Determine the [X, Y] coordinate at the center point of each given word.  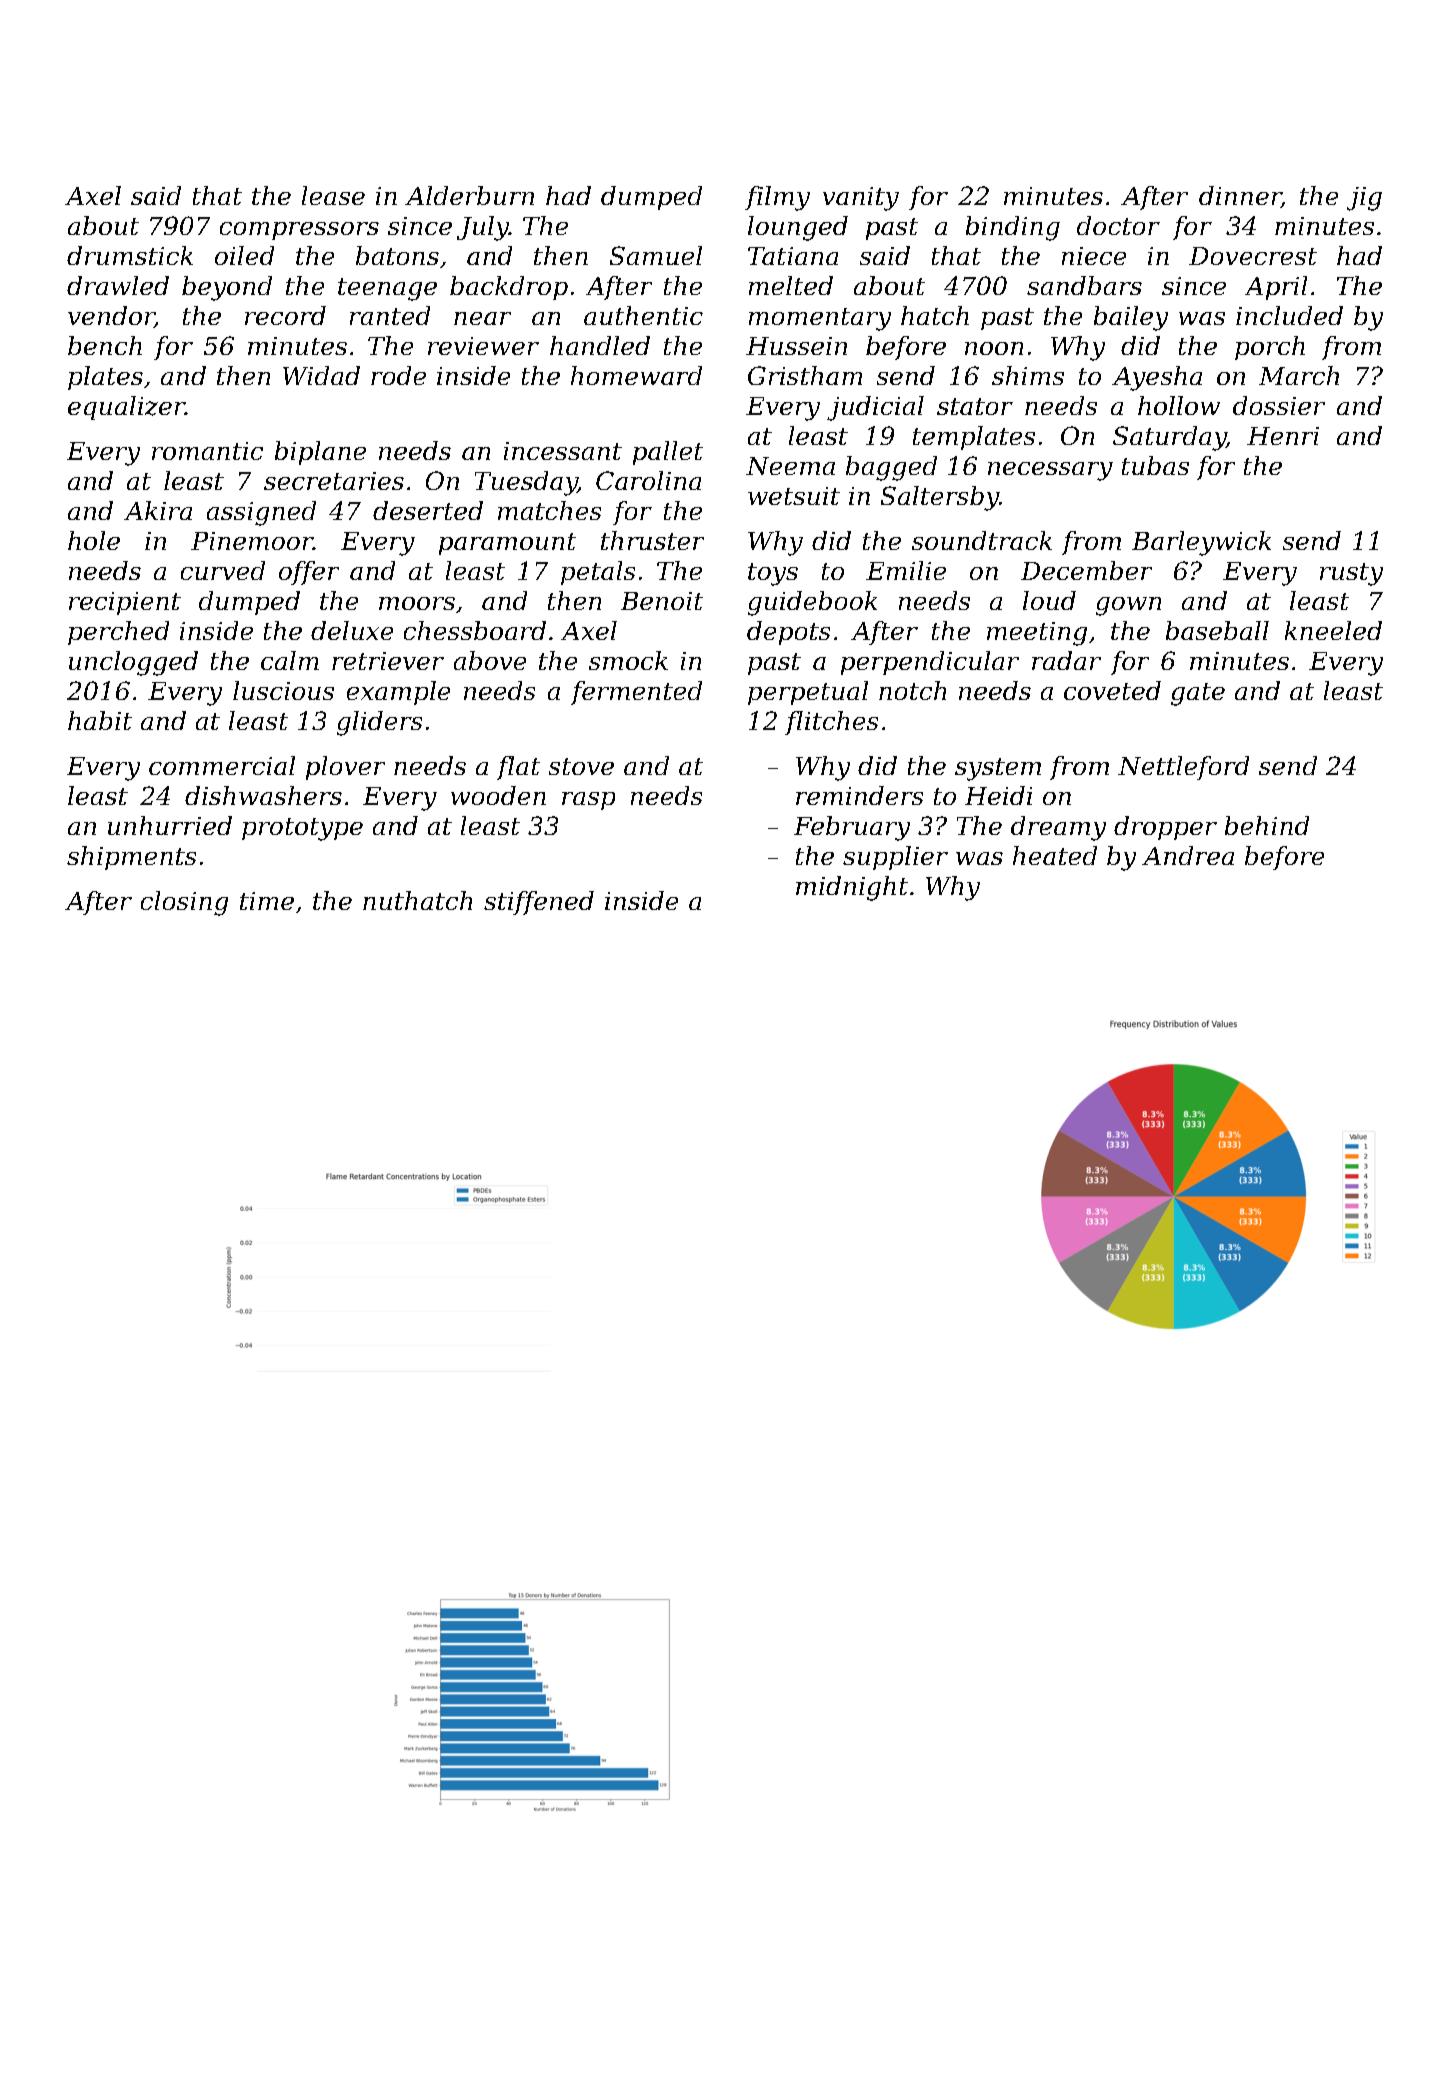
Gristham [805, 375]
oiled [244, 255]
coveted [1112, 690]
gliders [379, 723]
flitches [831, 723]
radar [1066, 660]
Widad [321, 375]
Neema [790, 466]
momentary [820, 319]
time [267, 901]
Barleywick [1201, 543]
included [1289, 315]
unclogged [133, 663]
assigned [261, 513]
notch [912, 690]
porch [1270, 348]
